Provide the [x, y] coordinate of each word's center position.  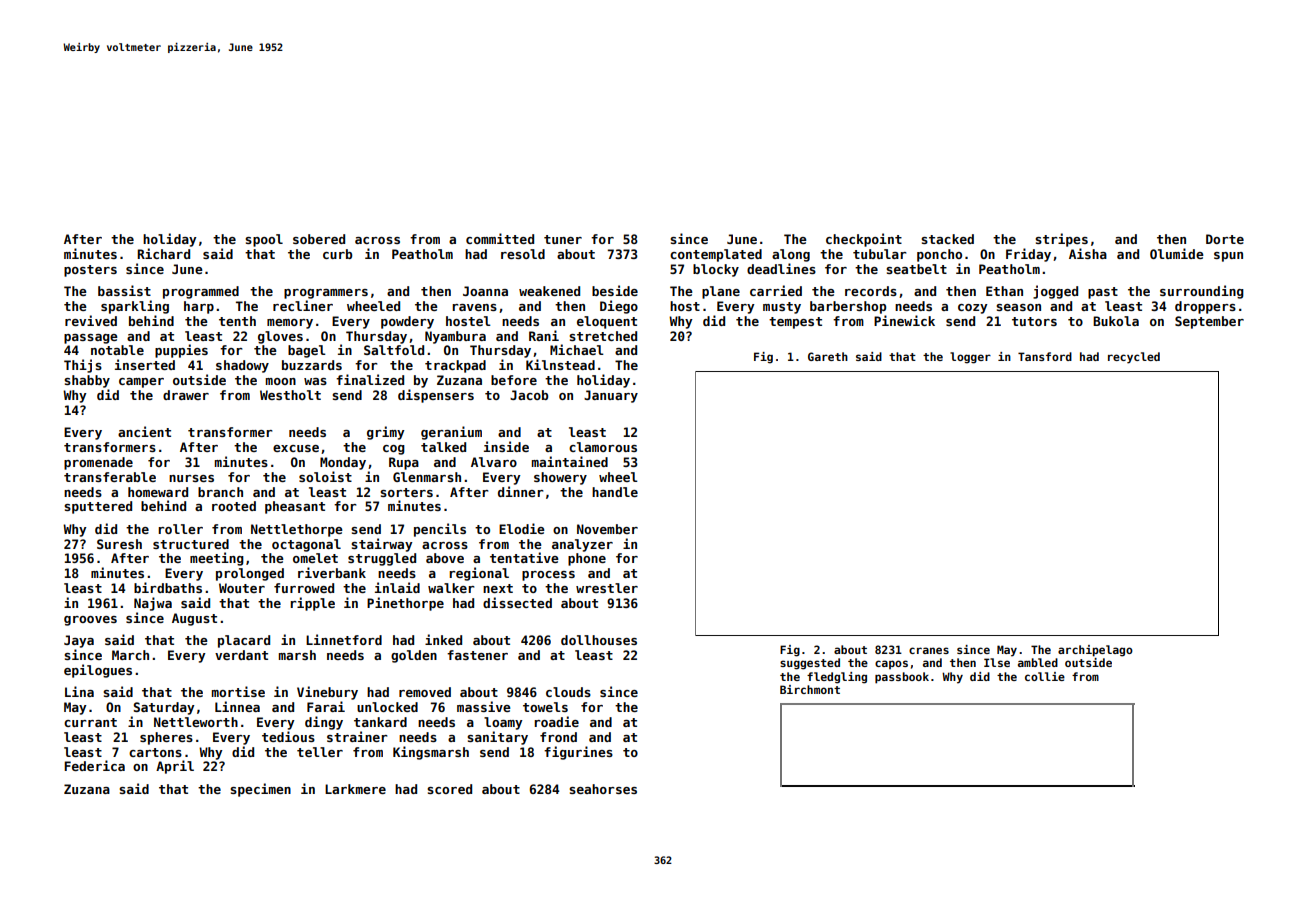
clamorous [603, 447]
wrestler [607, 588]
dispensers [436, 396]
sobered [319, 239]
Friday [1028, 255]
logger [970, 358]
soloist [325, 476]
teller [320, 752]
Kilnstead [560, 364]
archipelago [1095, 651]
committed [500, 238]
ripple [312, 604]
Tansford [1045, 356]
